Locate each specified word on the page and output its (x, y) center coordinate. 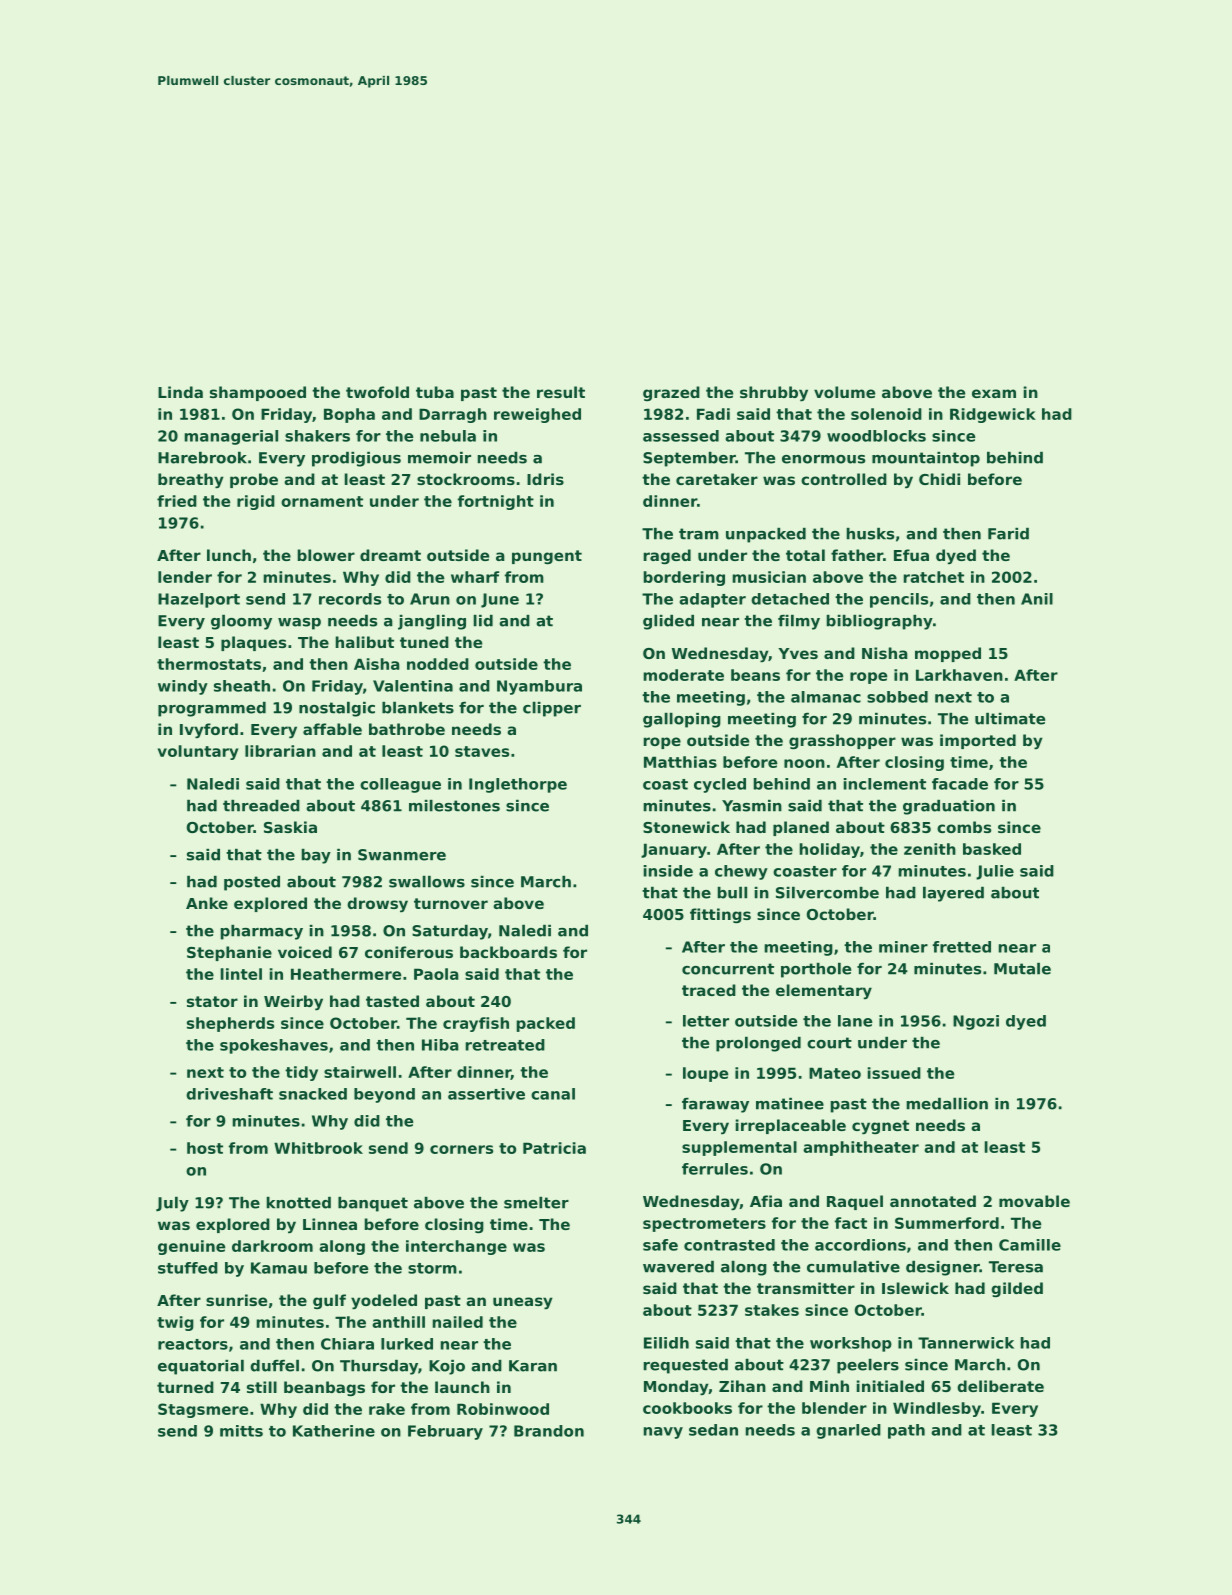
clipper (552, 709)
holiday (830, 850)
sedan (713, 1430)
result (561, 392)
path (906, 1431)
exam (994, 393)
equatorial (201, 1367)
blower (326, 555)
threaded (261, 806)
